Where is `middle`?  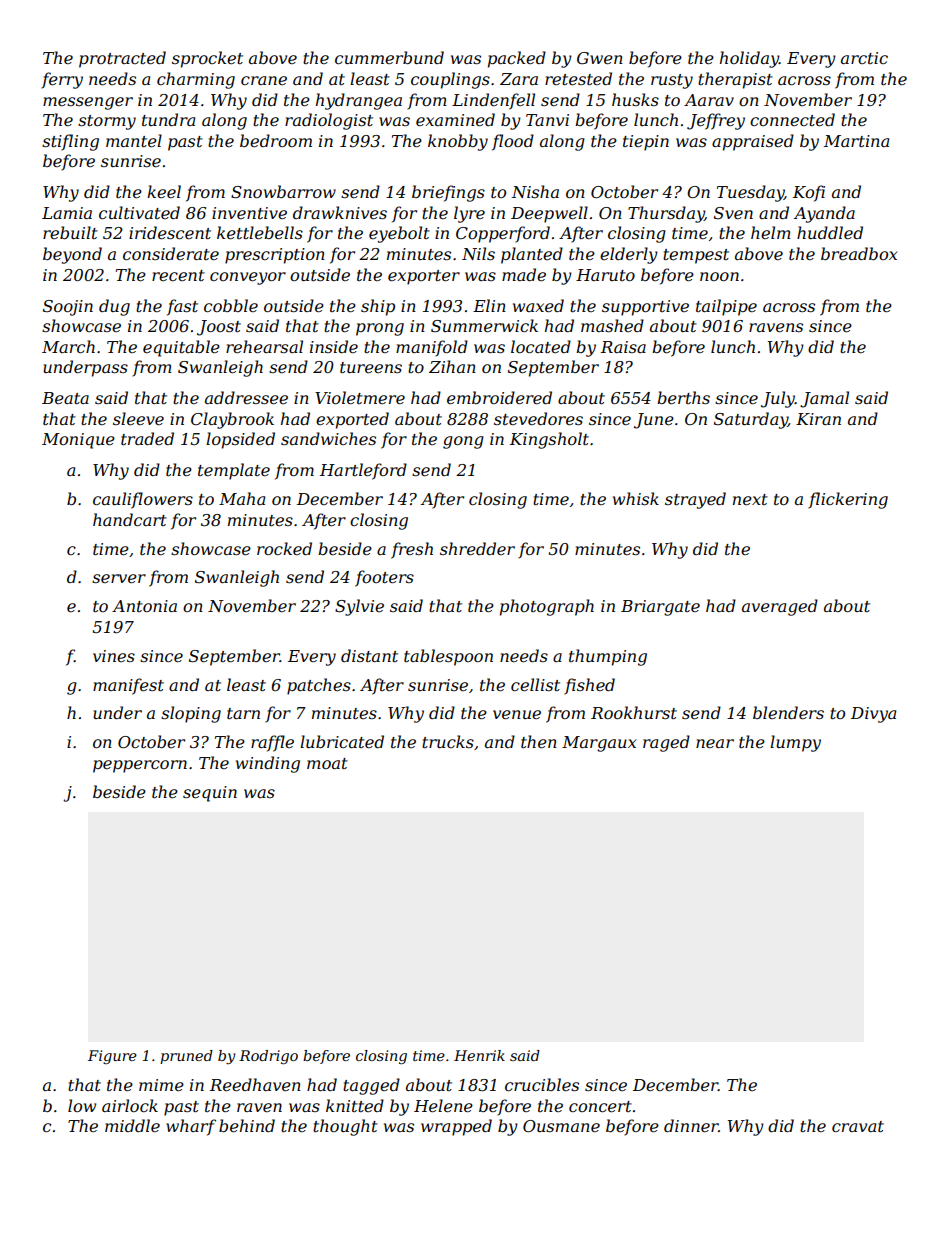 middle is located at coordinates (132, 1125).
